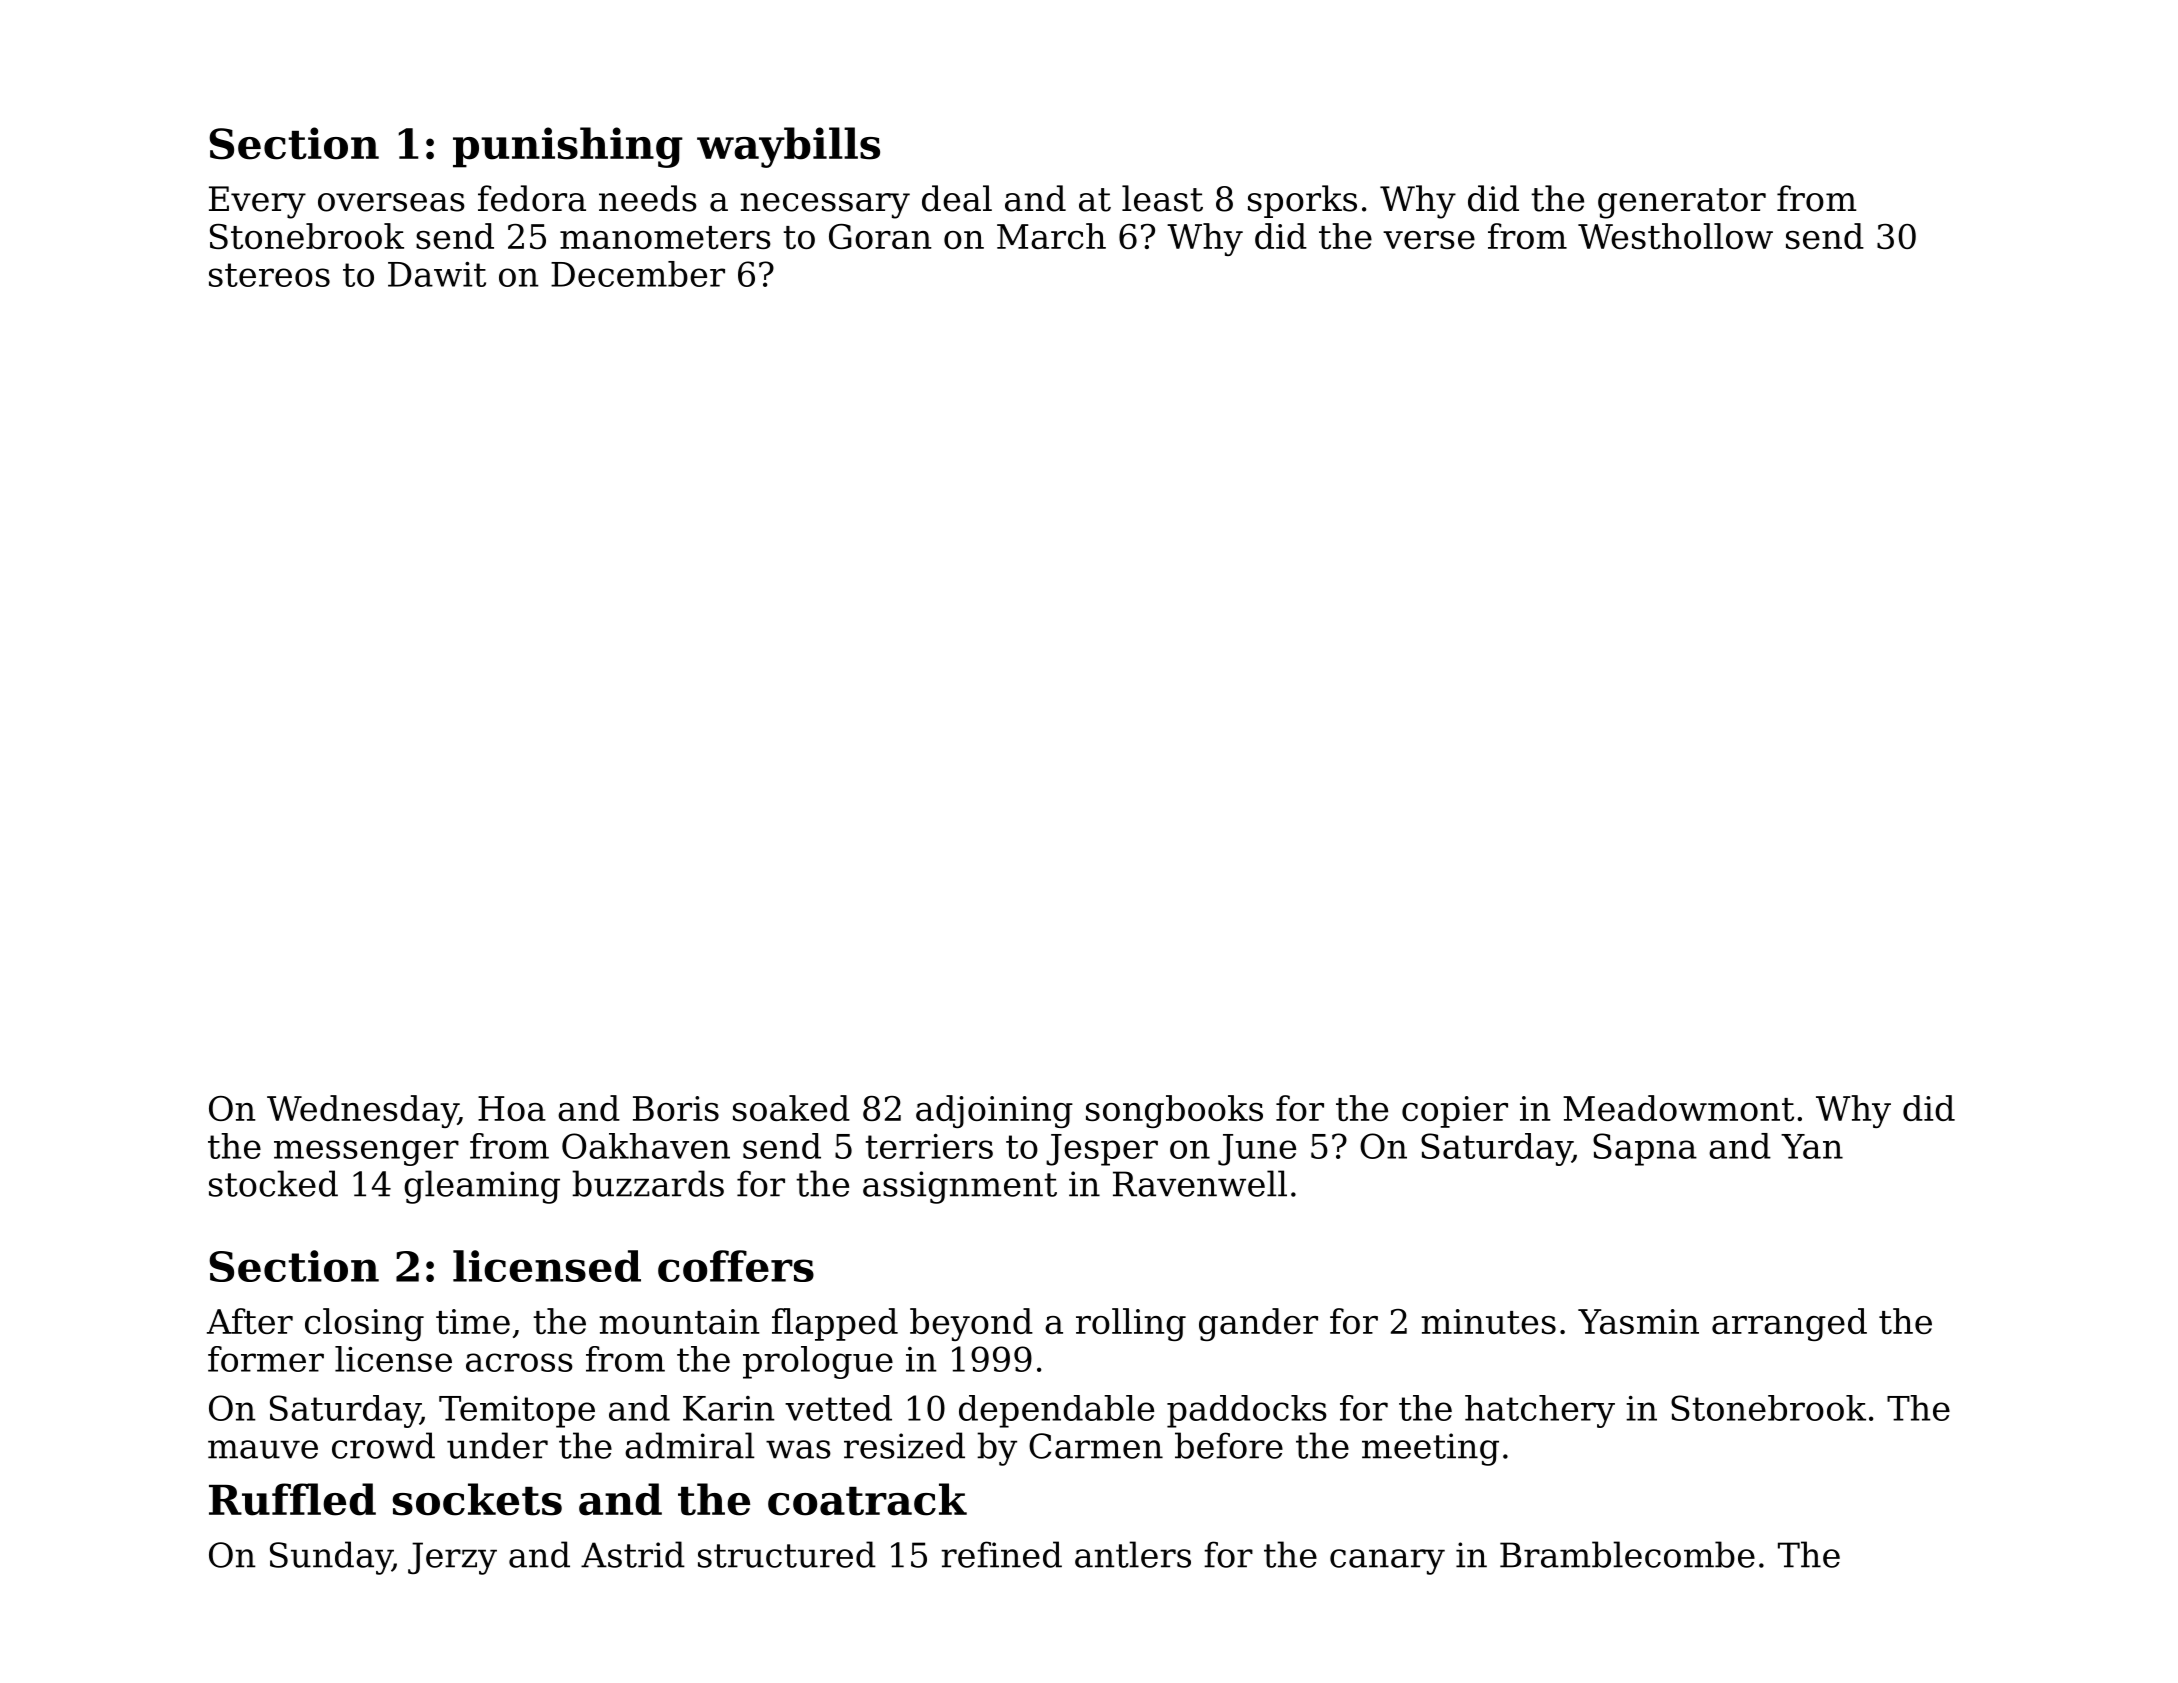  Describe the element at coordinates (1812, 1146) in the page. I see `Yan` at that location.
